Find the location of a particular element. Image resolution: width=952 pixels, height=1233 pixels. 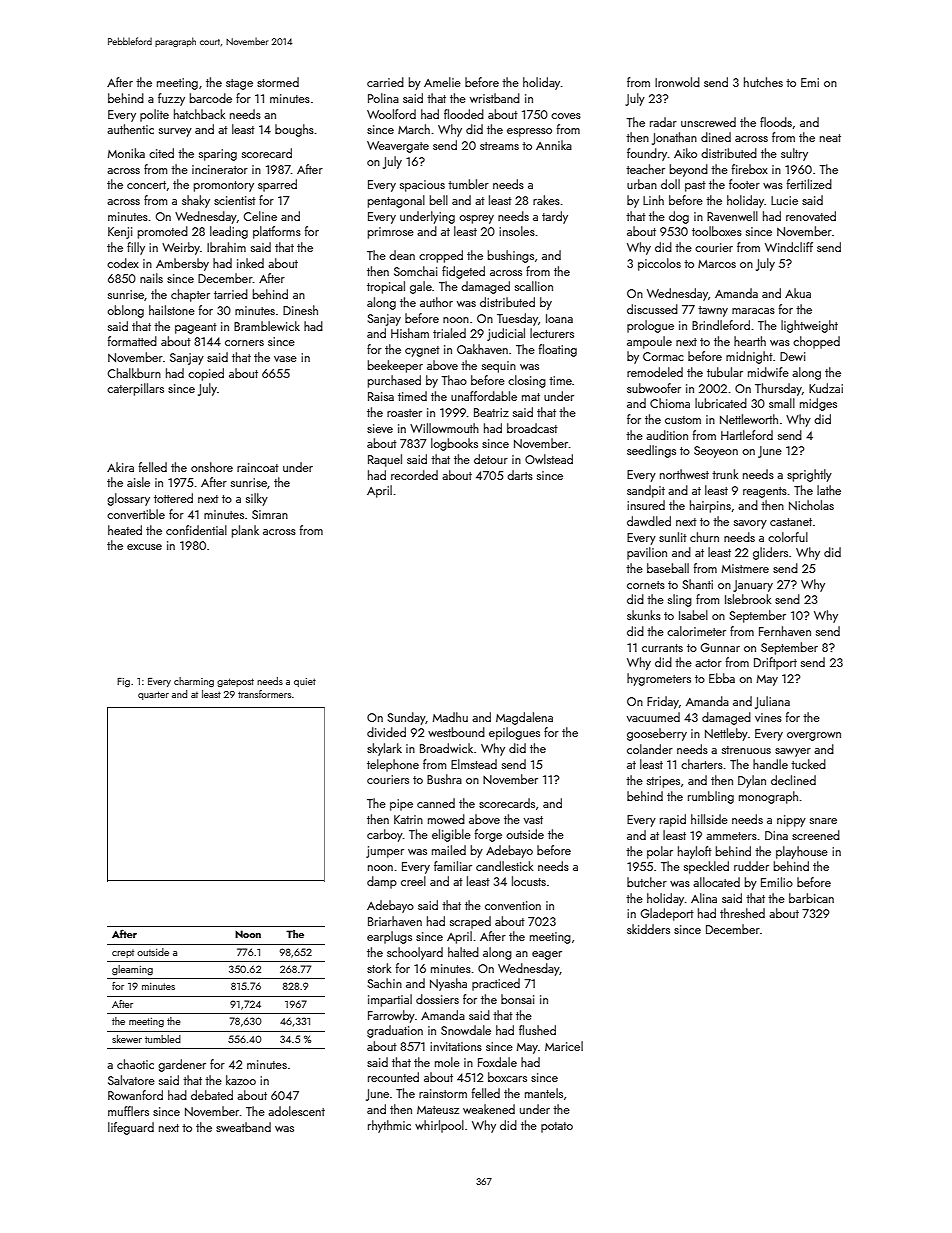

colorful is located at coordinates (788, 537).
